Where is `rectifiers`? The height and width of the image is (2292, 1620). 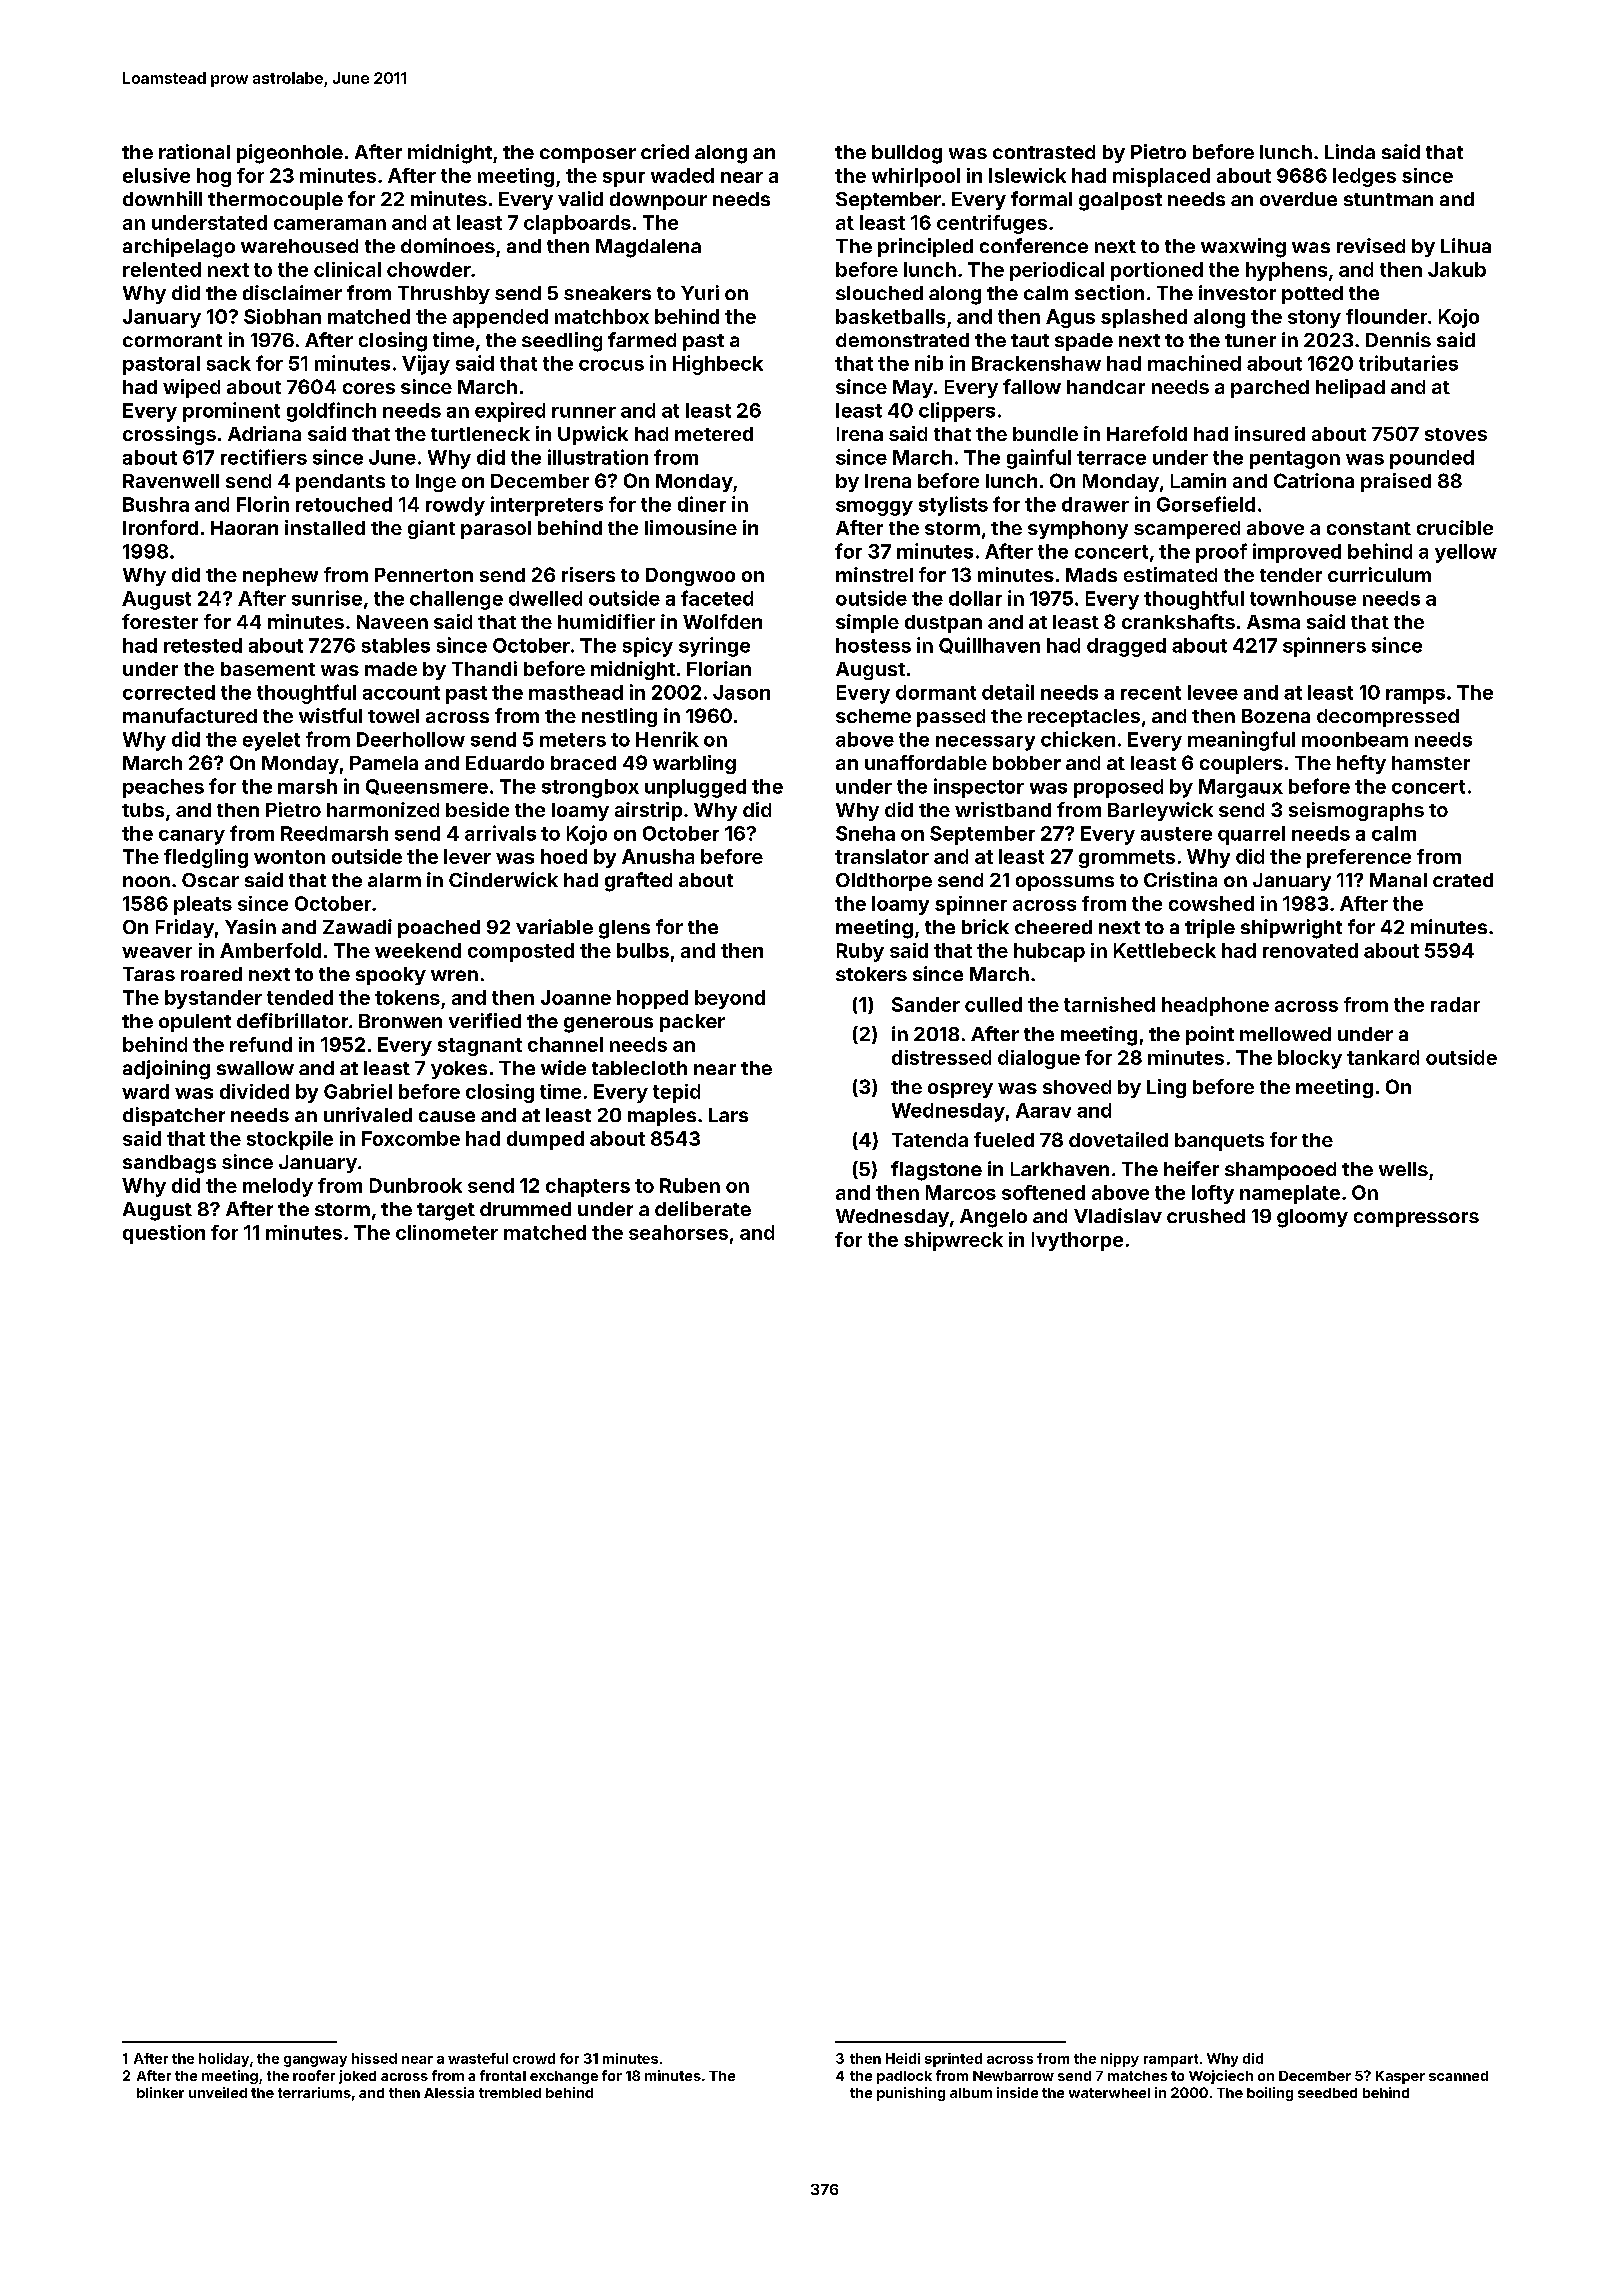
rectifiers is located at coordinates (264, 457).
